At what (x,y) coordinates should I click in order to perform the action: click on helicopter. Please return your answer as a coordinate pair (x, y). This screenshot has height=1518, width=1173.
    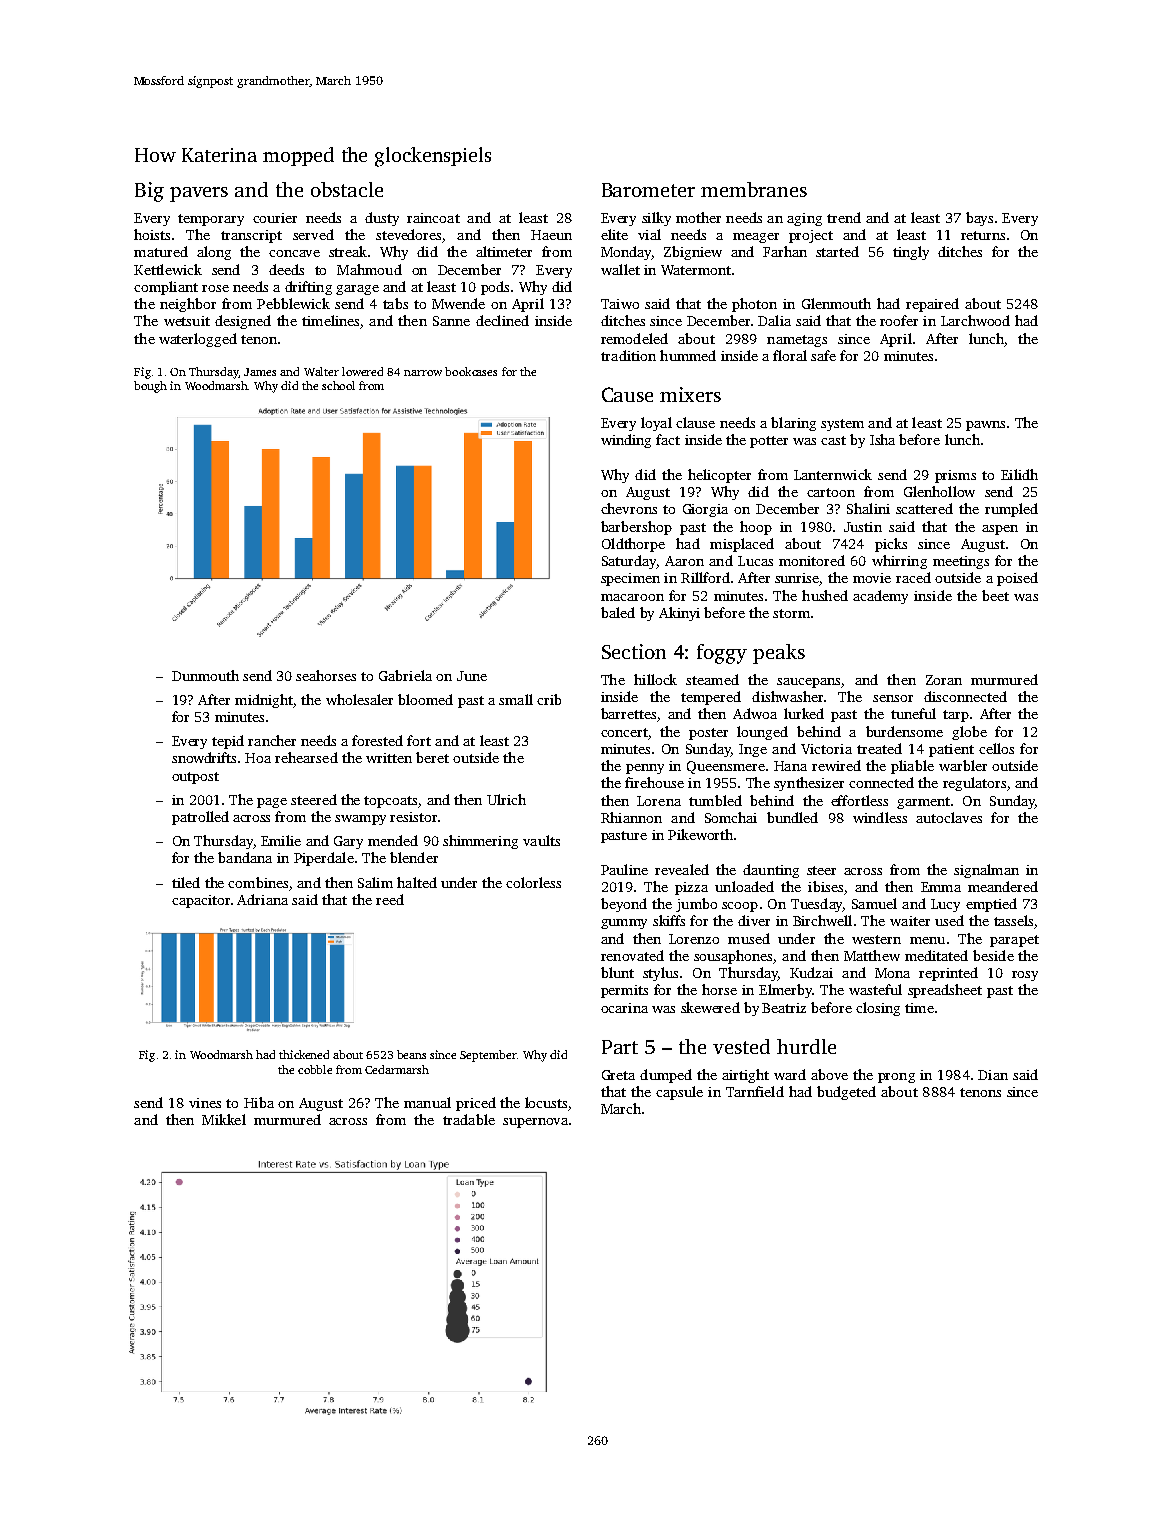
    Looking at the image, I should click on (719, 476).
